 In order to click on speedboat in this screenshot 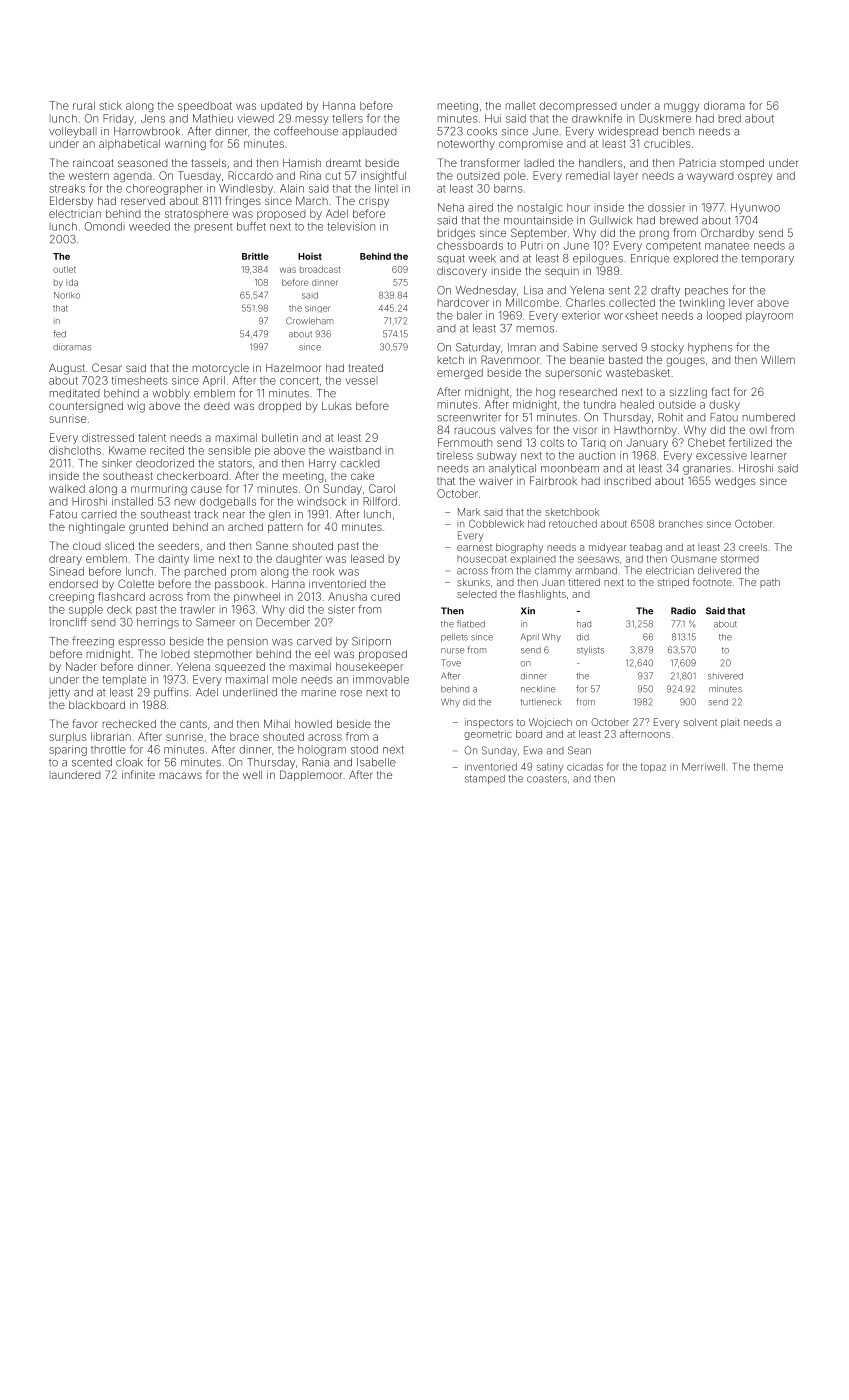, I will do `click(205, 106)`.
